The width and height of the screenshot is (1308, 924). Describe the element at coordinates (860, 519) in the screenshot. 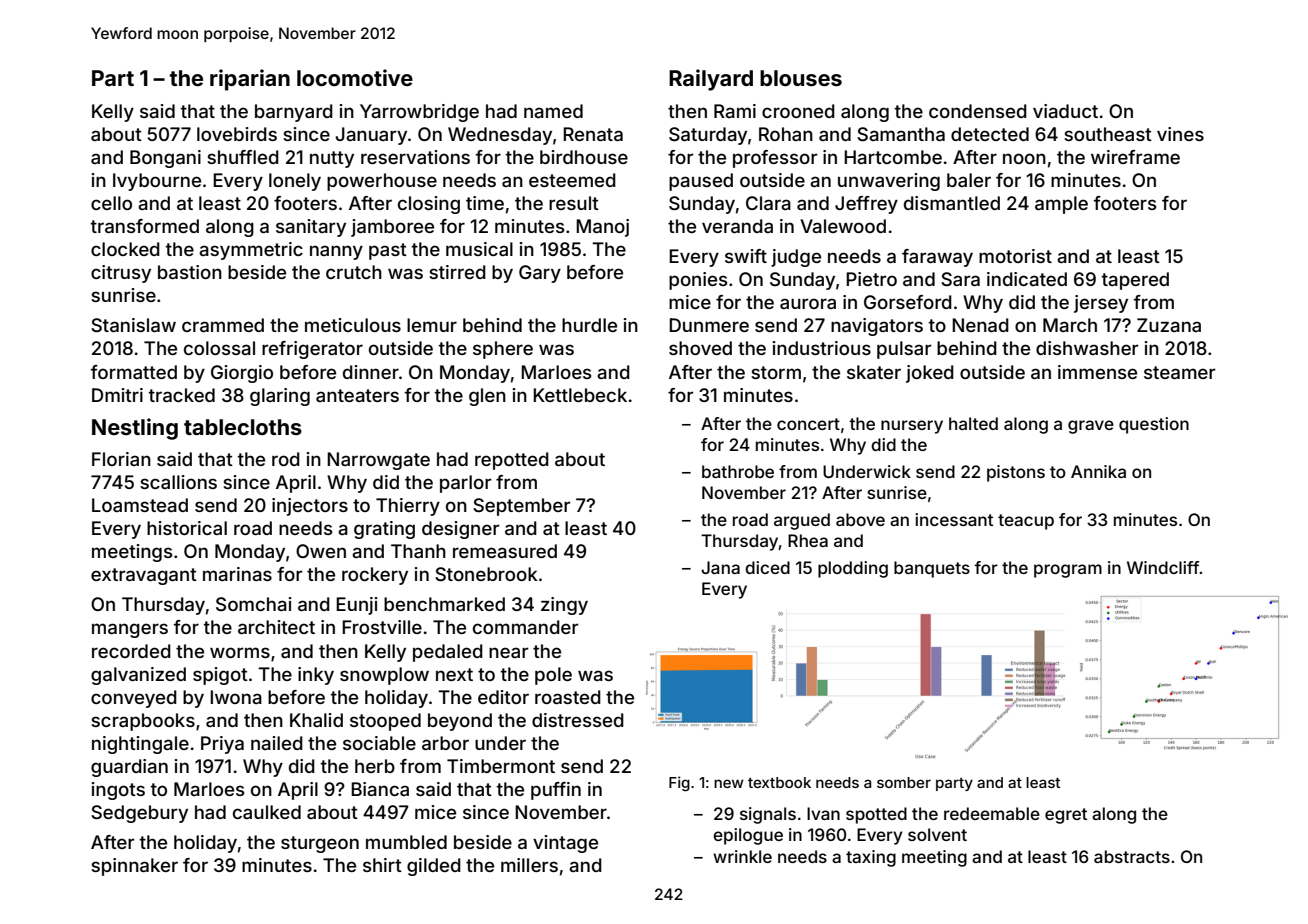

I see `above` at that location.
